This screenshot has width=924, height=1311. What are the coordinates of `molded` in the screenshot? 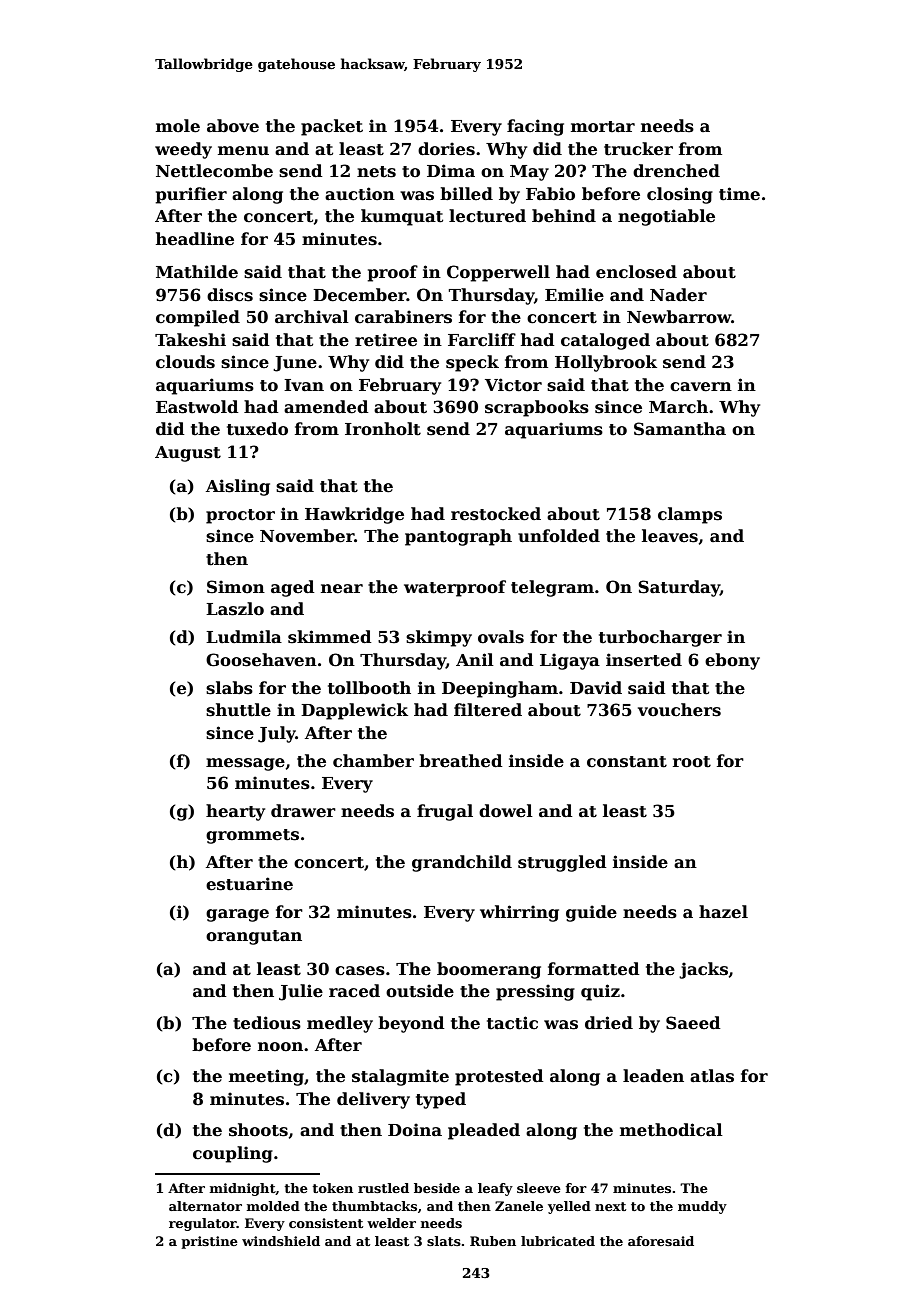 It's located at (273, 1206).
